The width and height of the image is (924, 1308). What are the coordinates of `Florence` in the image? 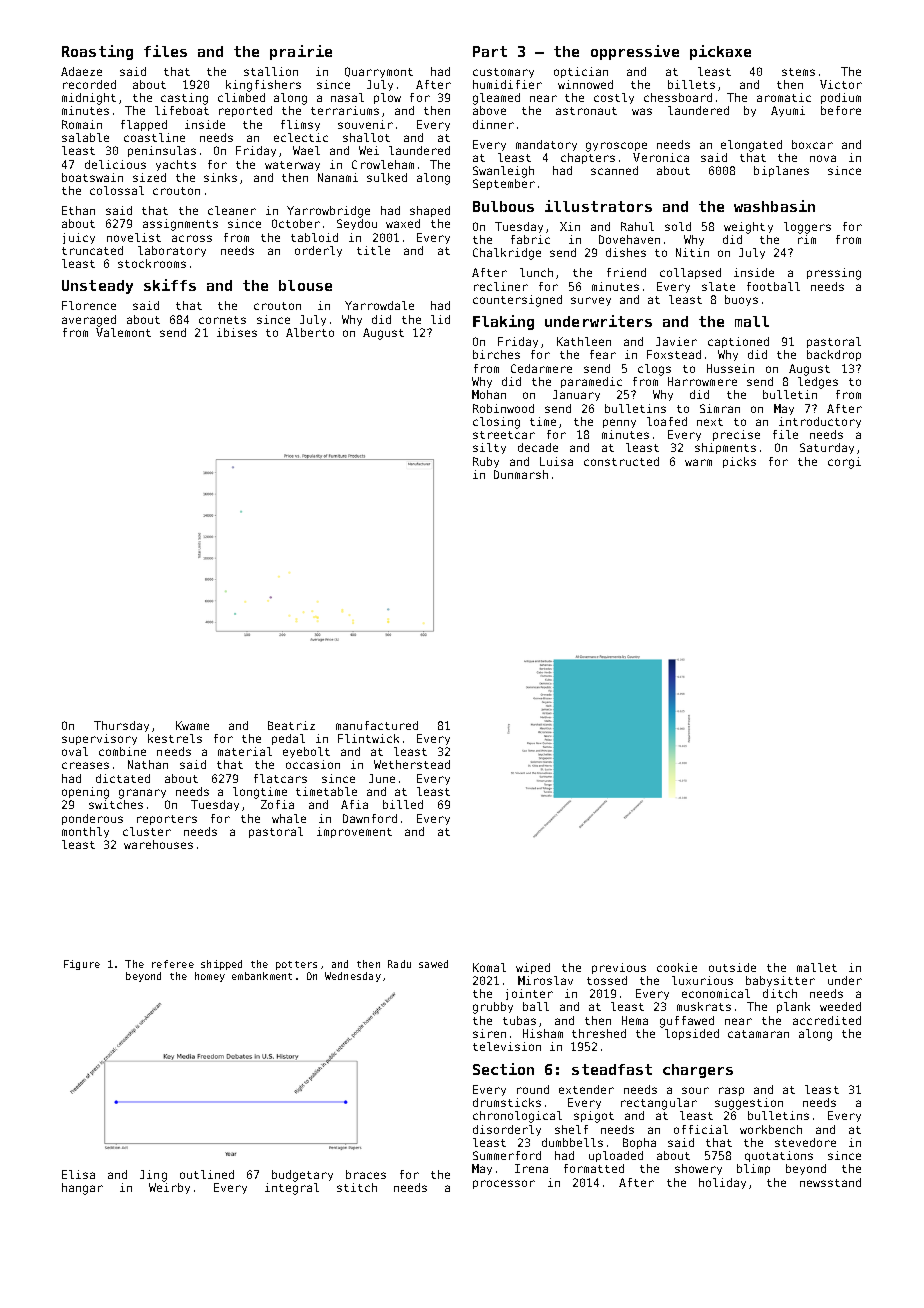 It's located at (89, 305).
